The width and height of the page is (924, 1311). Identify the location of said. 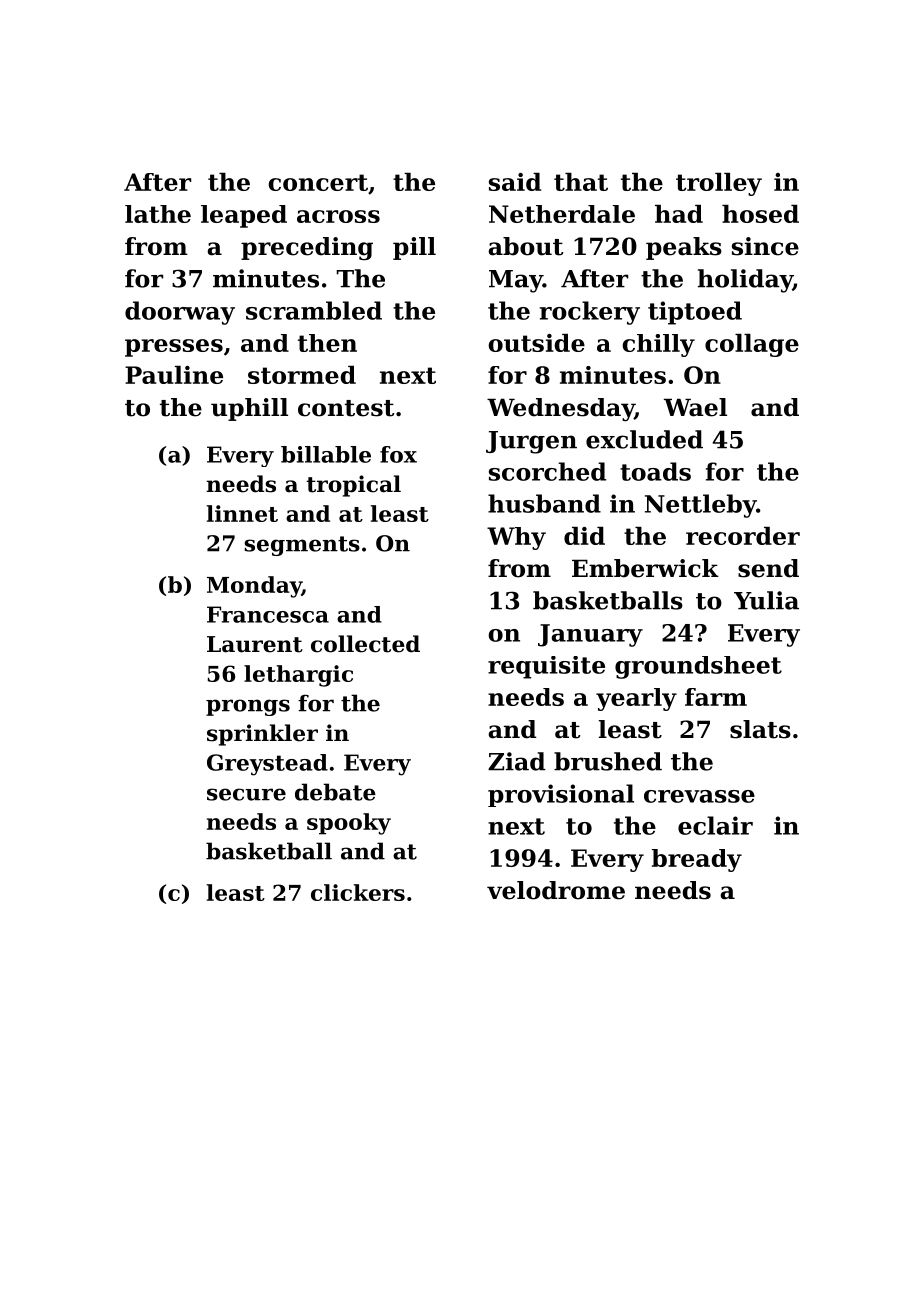
(515, 182).
